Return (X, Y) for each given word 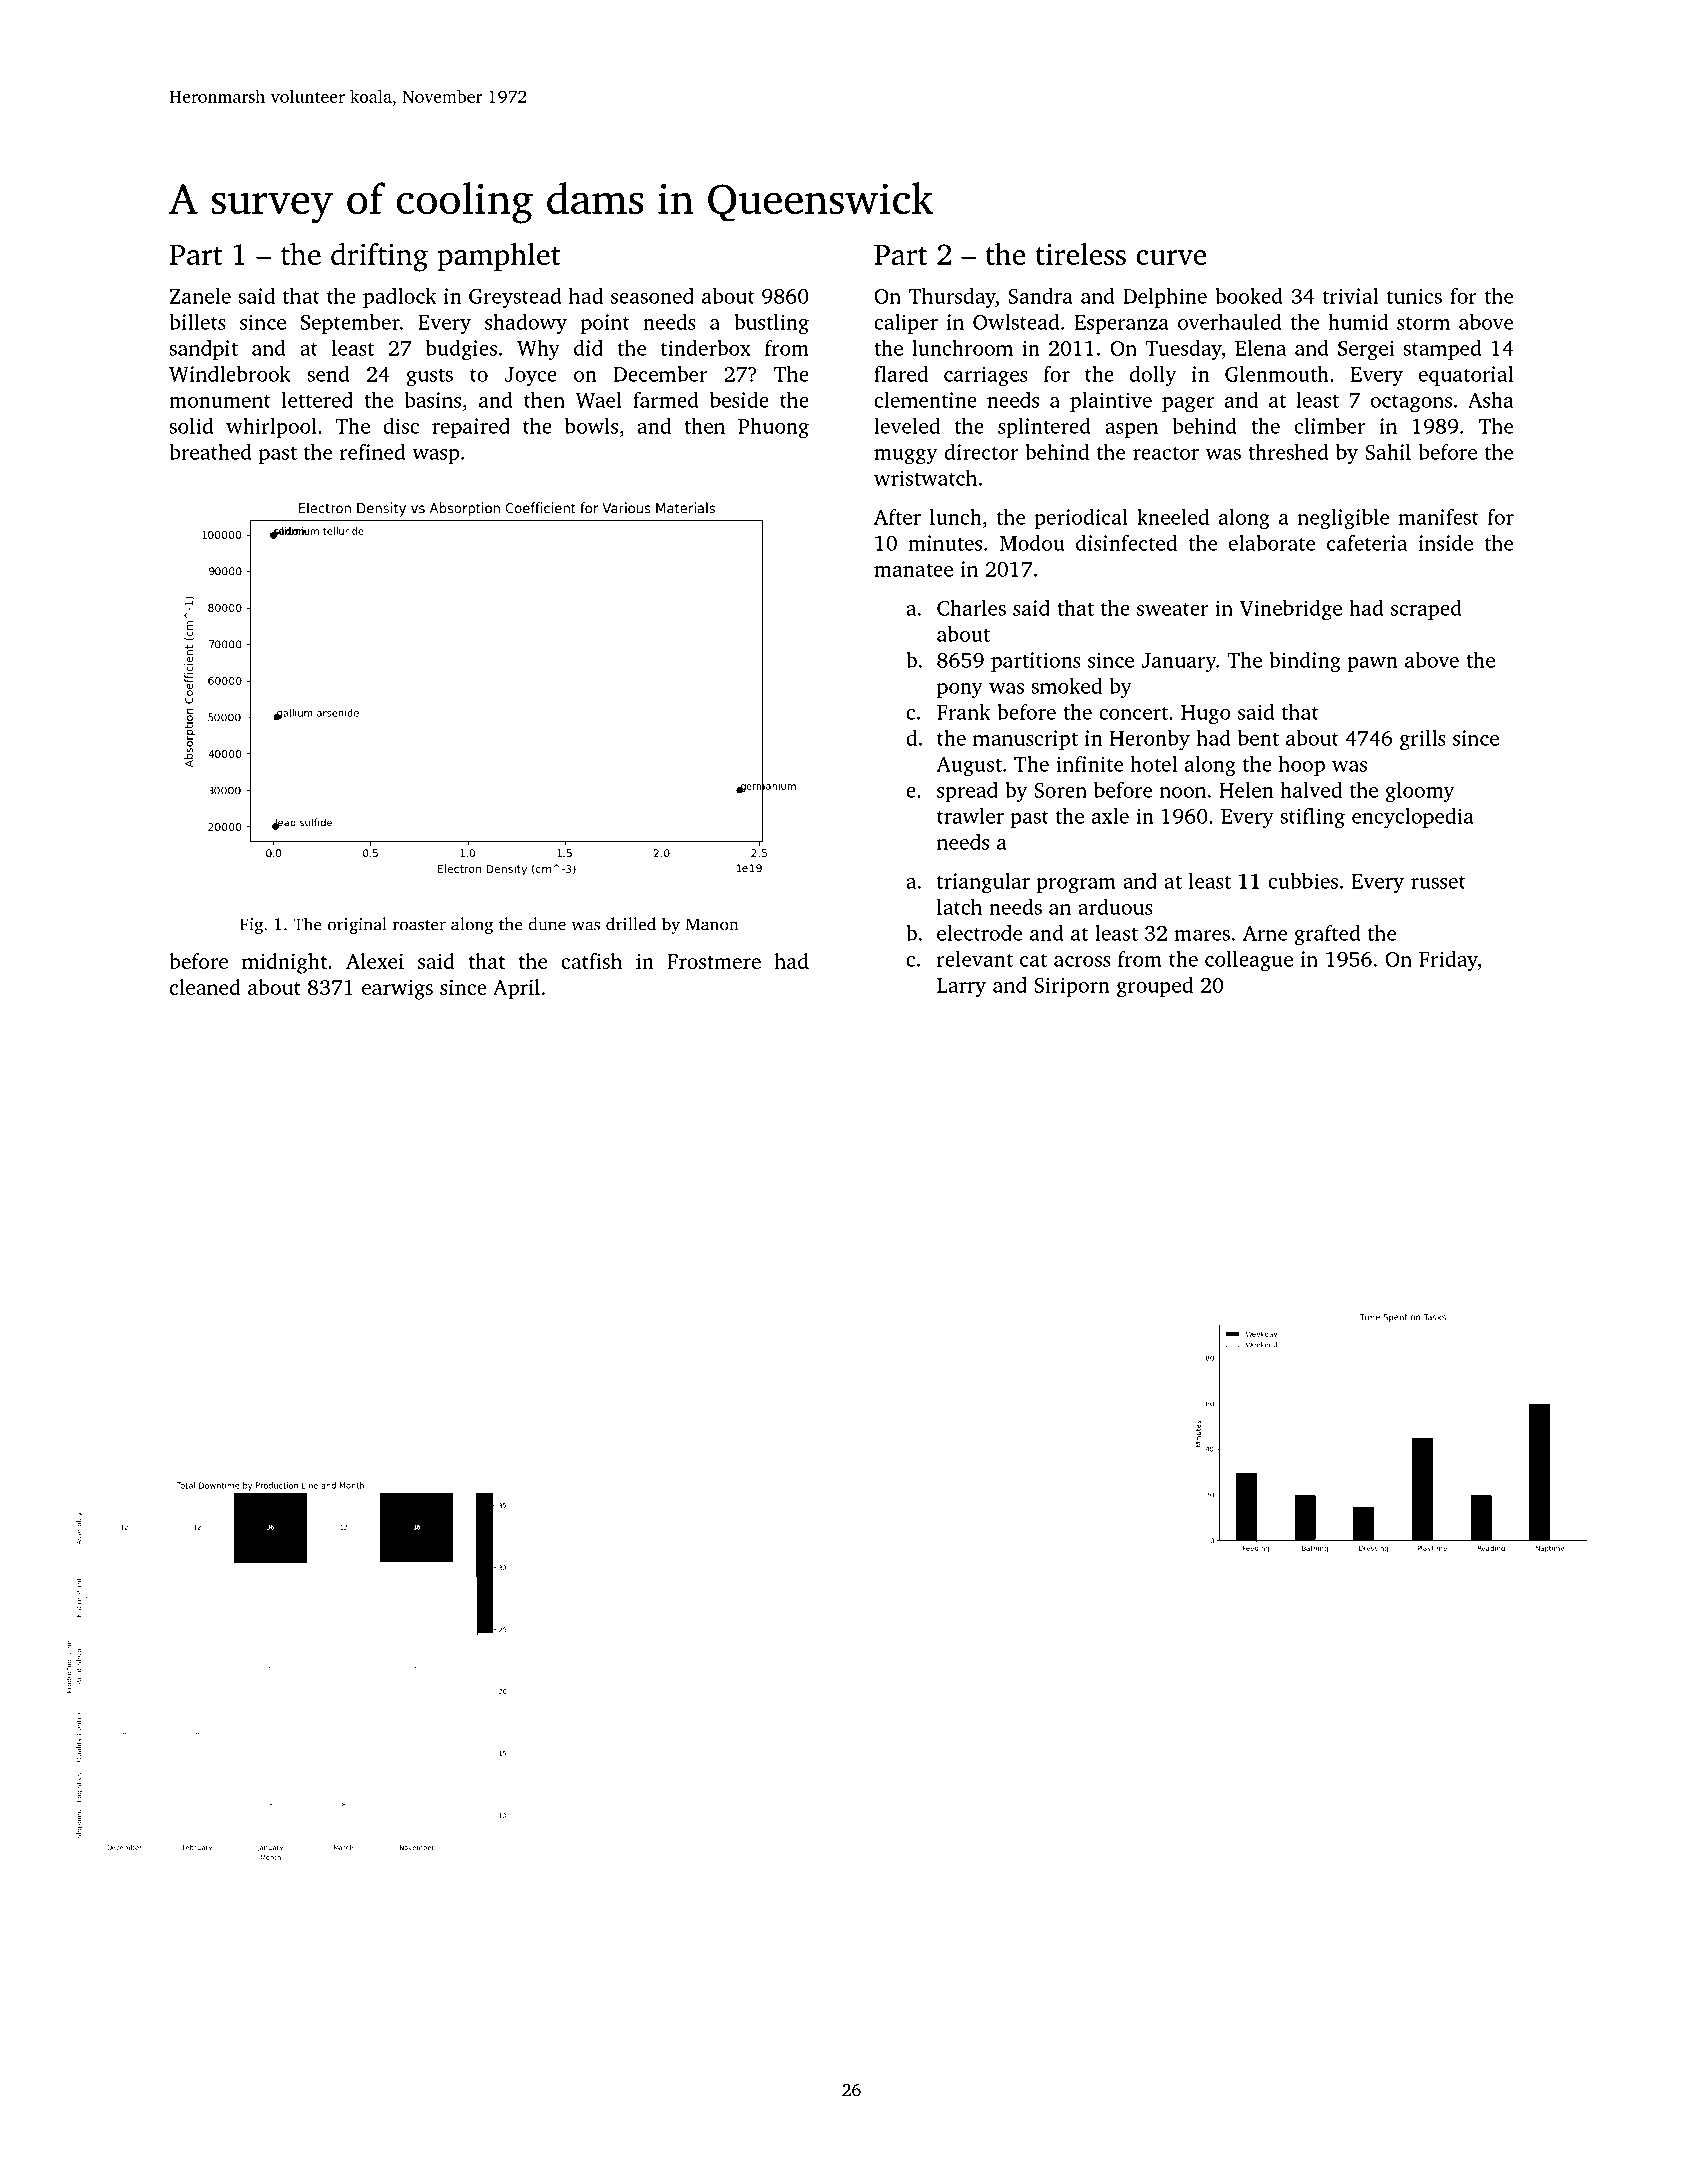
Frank (963, 712)
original (357, 925)
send (328, 374)
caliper (906, 324)
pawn (1373, 664)
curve (1171, 257)
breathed (210, 452)
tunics (1414, 296)
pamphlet (499, 257)
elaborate (1272, 543)
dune (547, 924)
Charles (971, 608)
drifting (379, 257)
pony (960, 691)
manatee (913, 570)
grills (1423, 740)
